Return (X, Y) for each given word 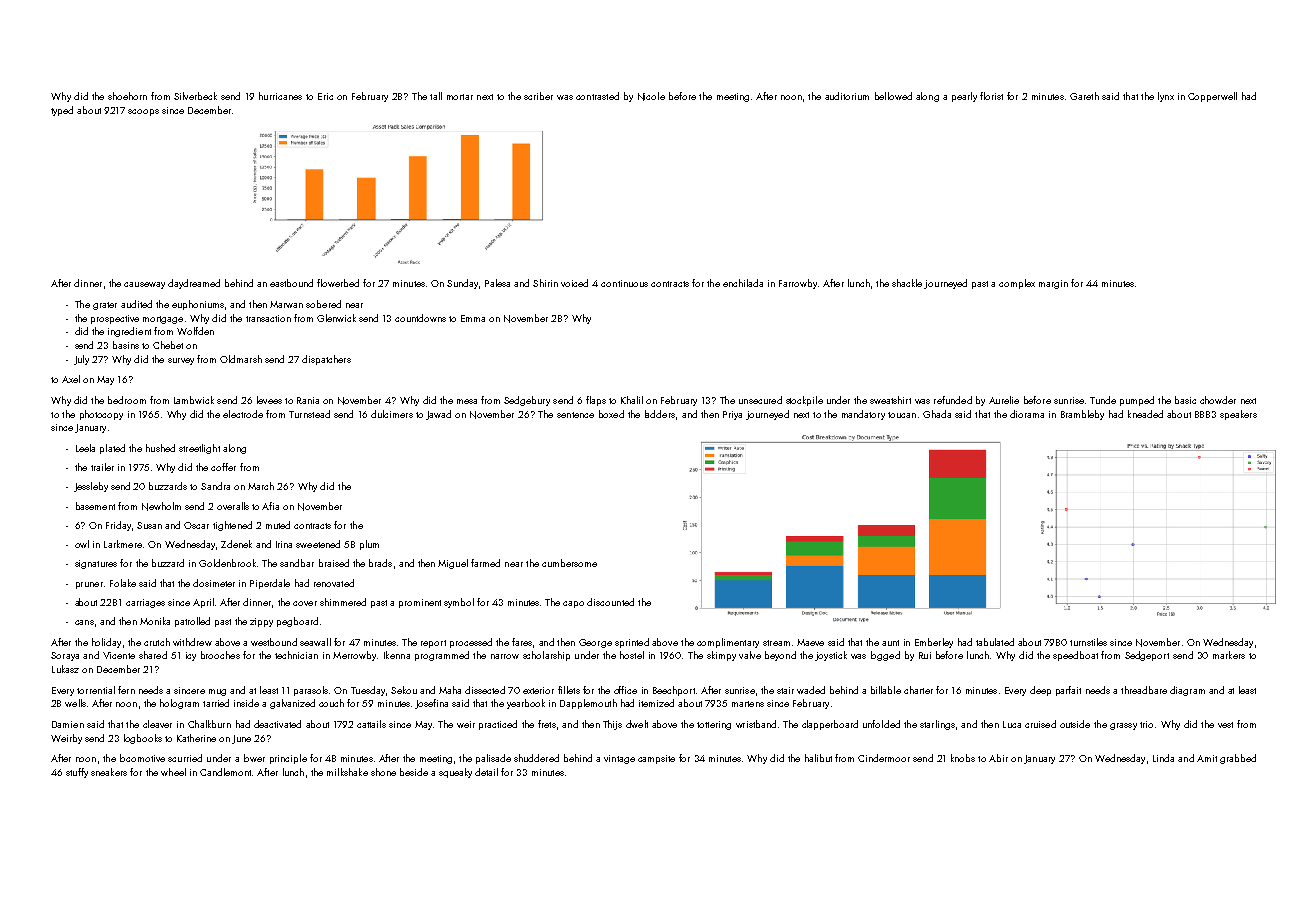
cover (305, 603)
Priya (732, 415)
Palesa (497, 283)
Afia (270, 506)
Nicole (651, 96)
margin (1053, 284)
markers (1229, 655)
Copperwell (1212, 97)
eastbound (291, 283)
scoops (143, 112)
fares (522, 642)
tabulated (995, 642)
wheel (173, 772)
